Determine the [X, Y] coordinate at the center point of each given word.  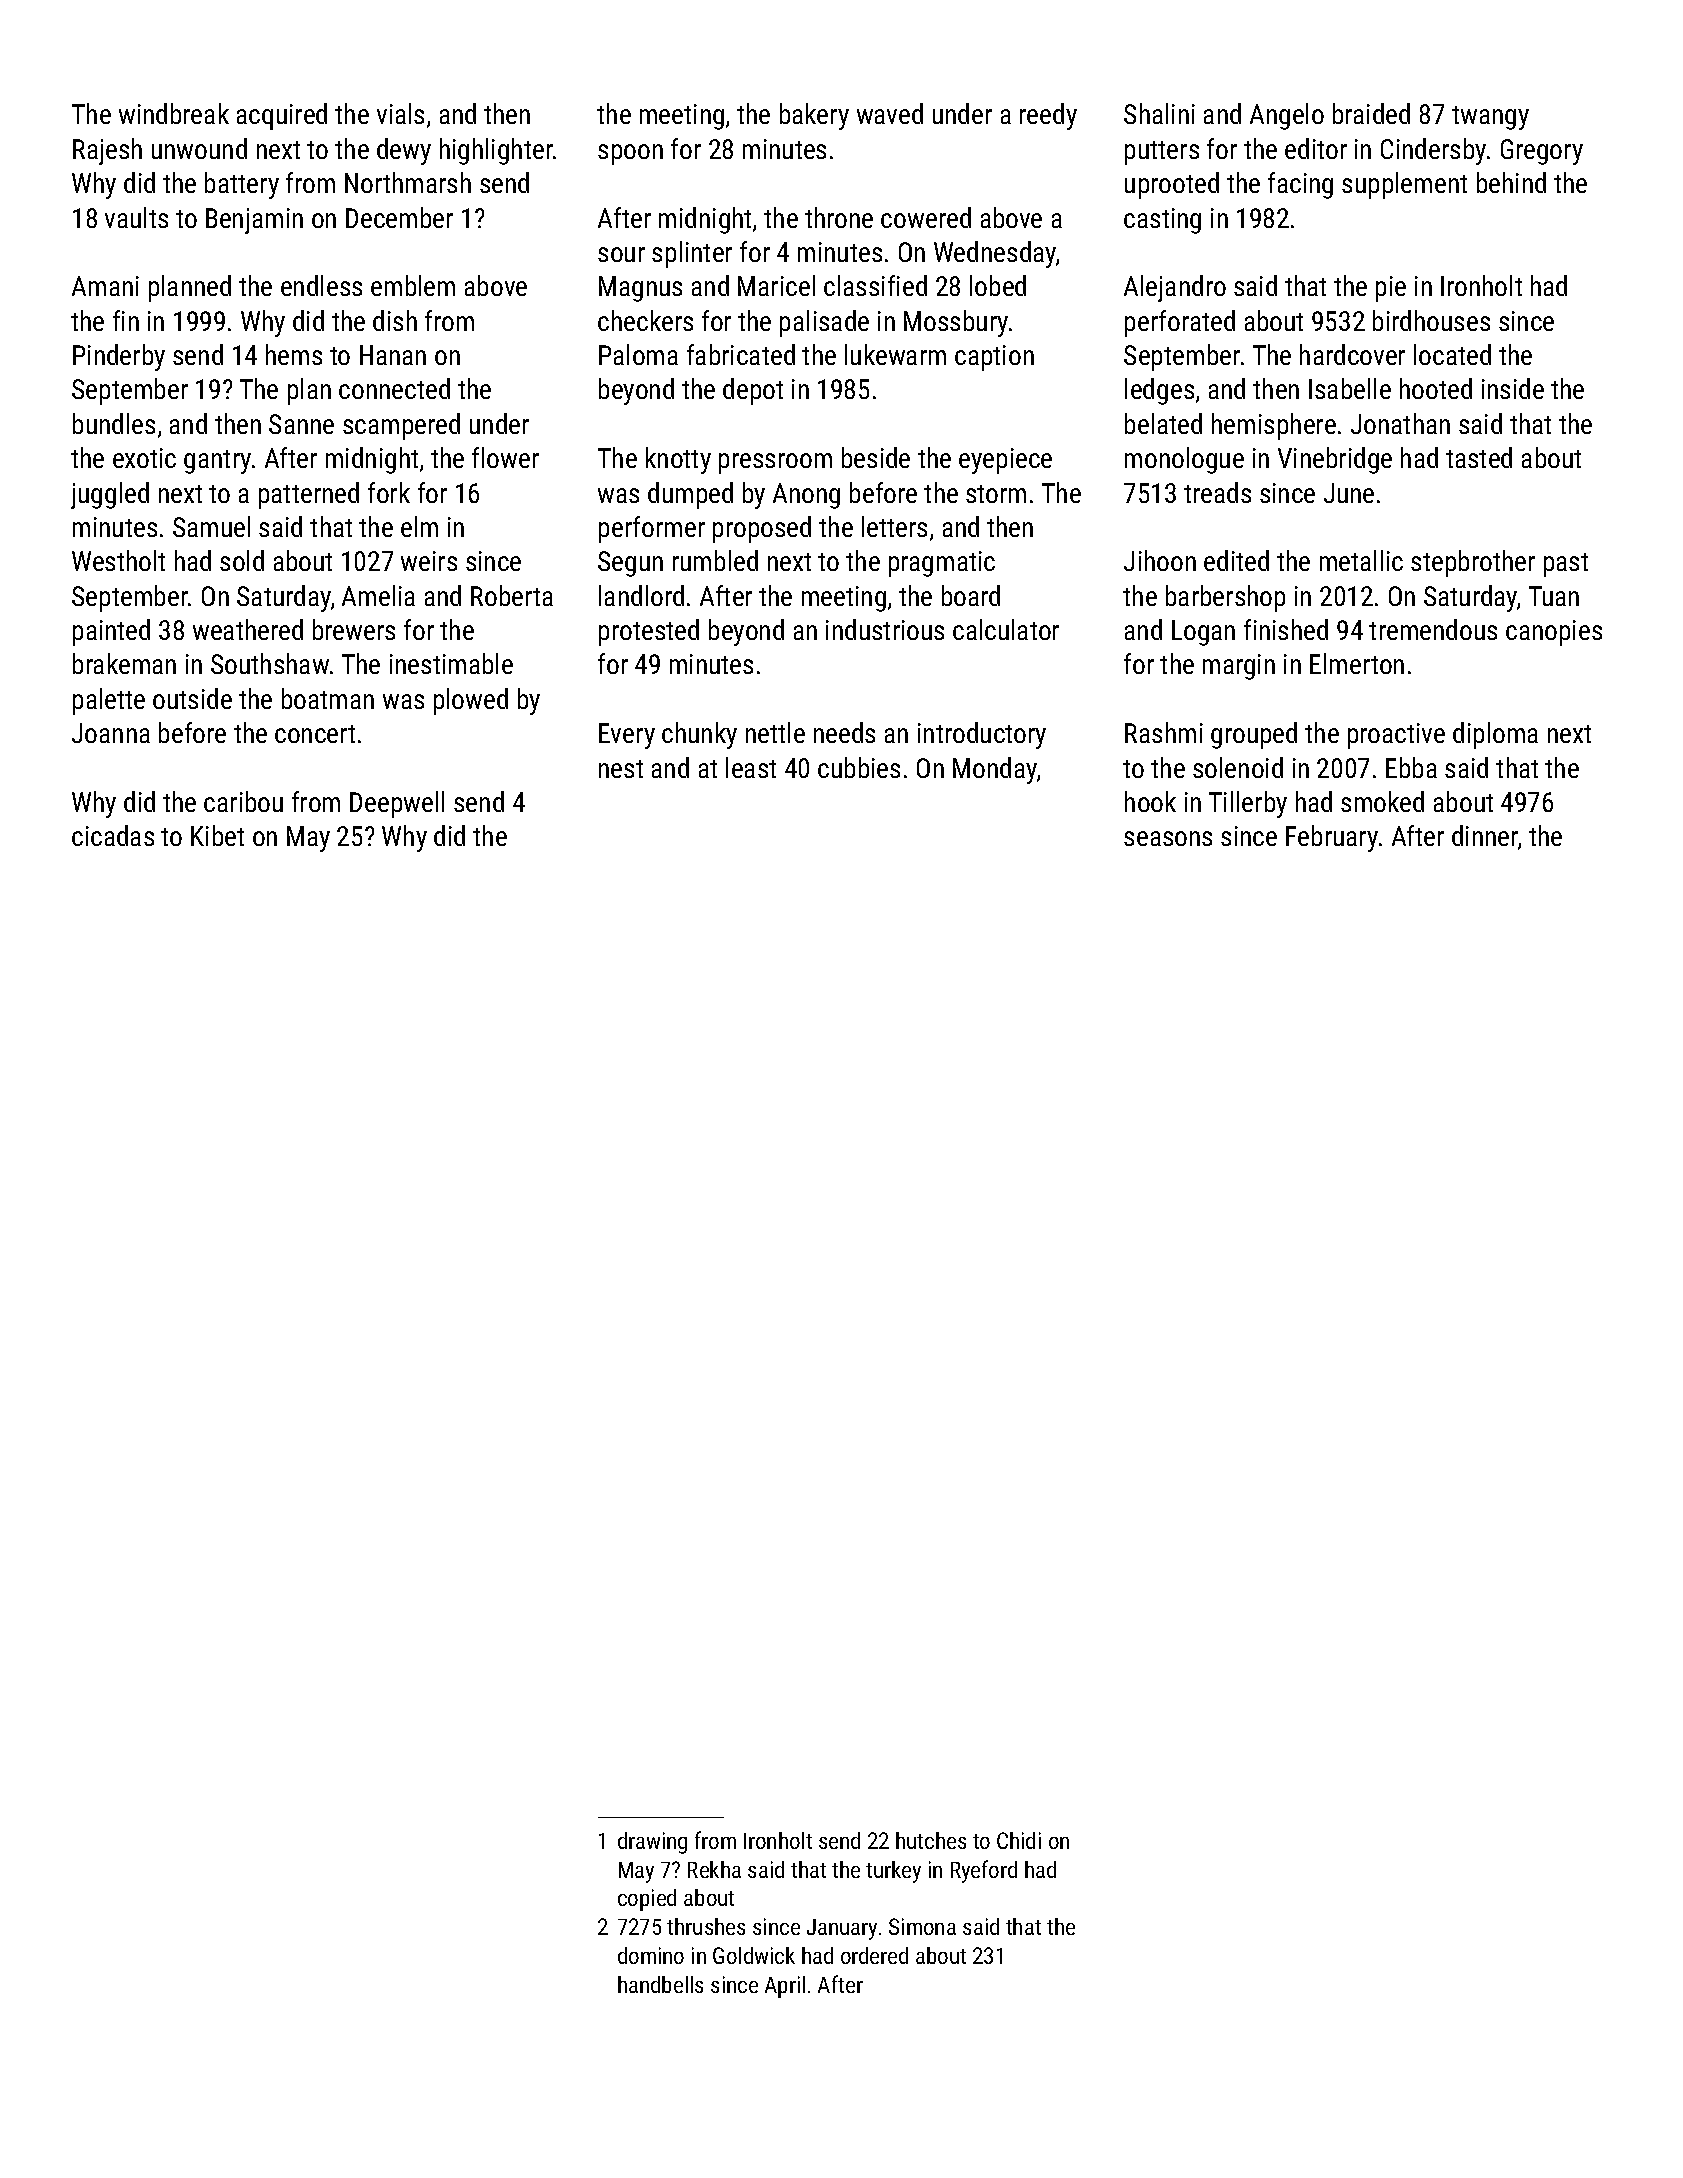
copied [647, 1900]
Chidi [1019, 1840]
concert [315, 734]
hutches [931, 1840]
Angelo [1287, 116]
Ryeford [984, 1871]
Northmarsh [408, 182]
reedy [1048, 116]
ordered [874, 1955]
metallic [1361, 560]
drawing [652, 1843]
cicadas [113, 835]
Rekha [714, 1869]
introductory [982, 735]
